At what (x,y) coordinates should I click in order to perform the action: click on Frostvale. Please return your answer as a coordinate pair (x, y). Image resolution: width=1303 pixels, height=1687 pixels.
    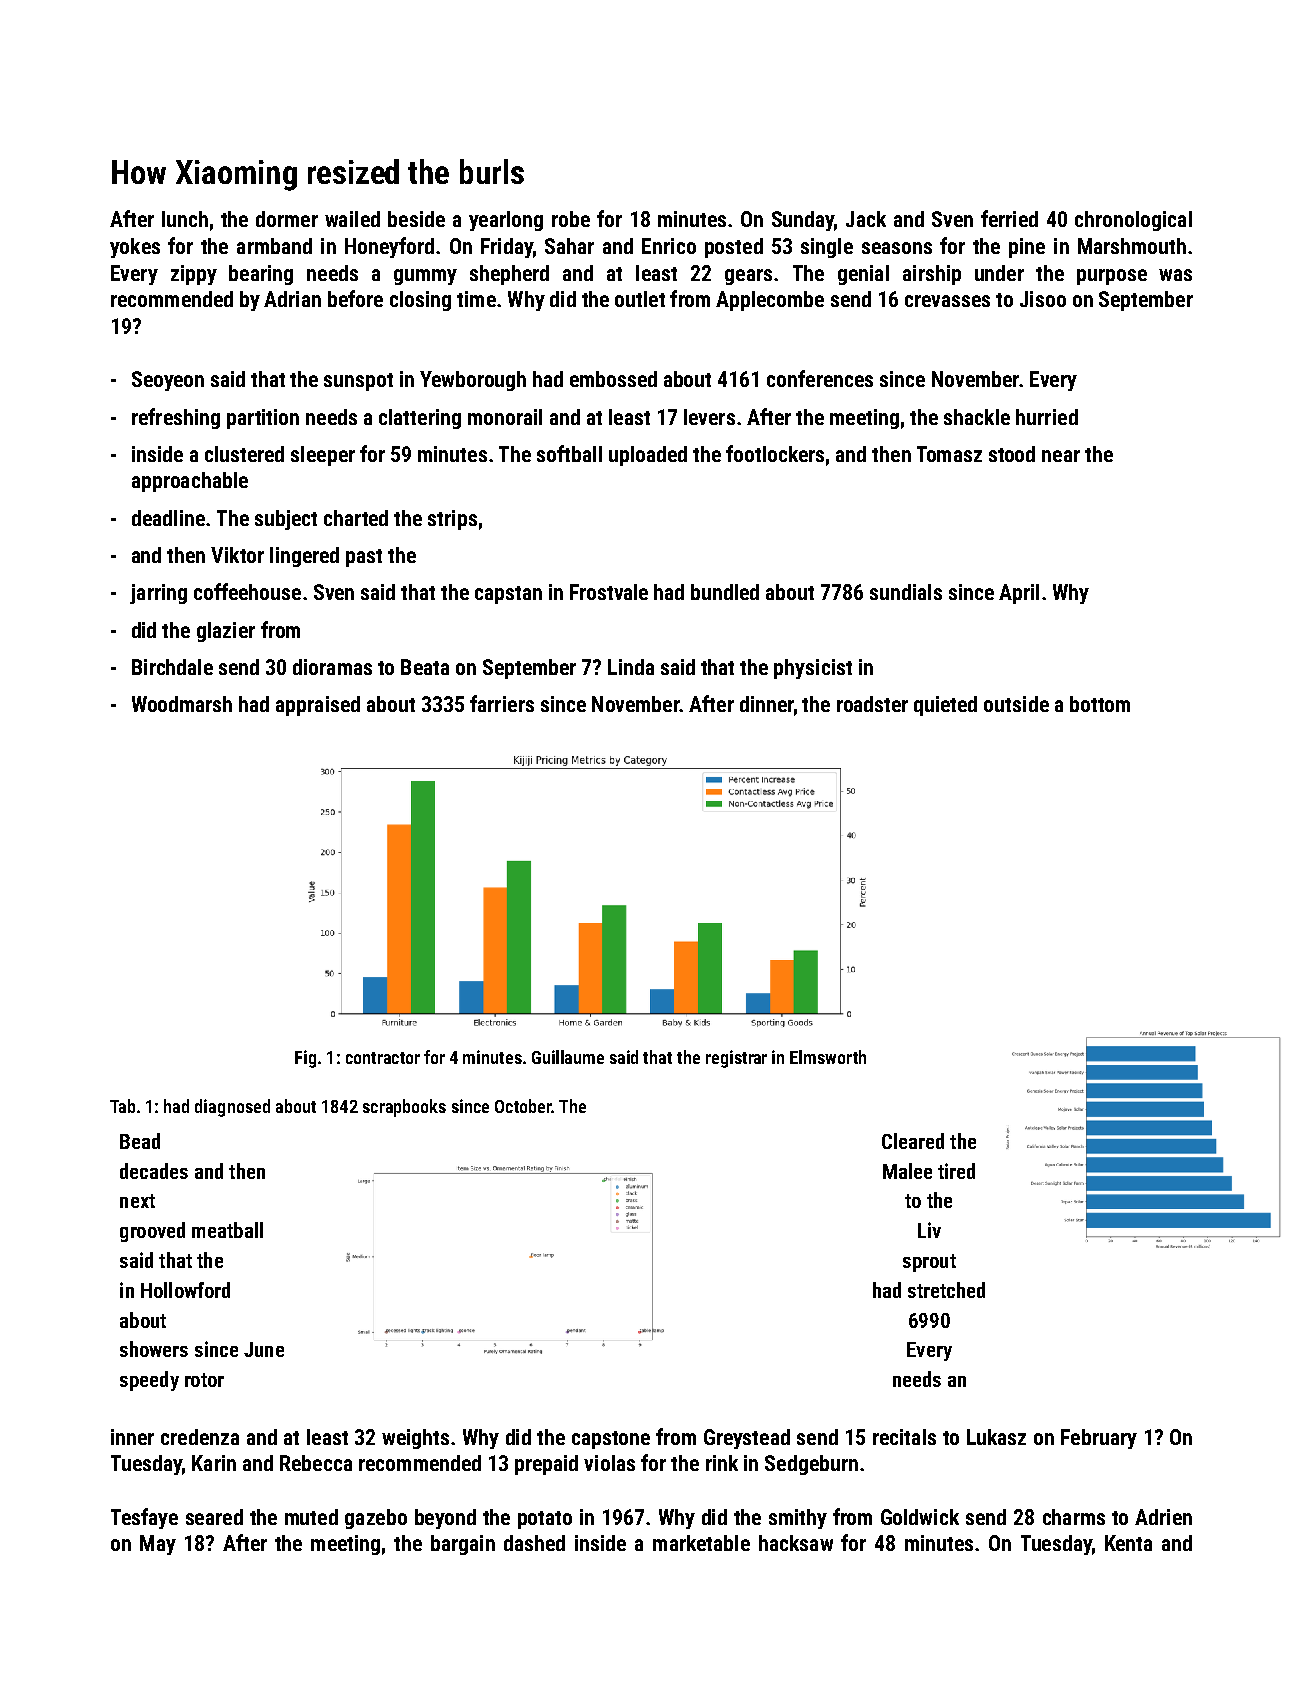
    Looking at the image, I should click on (609, 592).
